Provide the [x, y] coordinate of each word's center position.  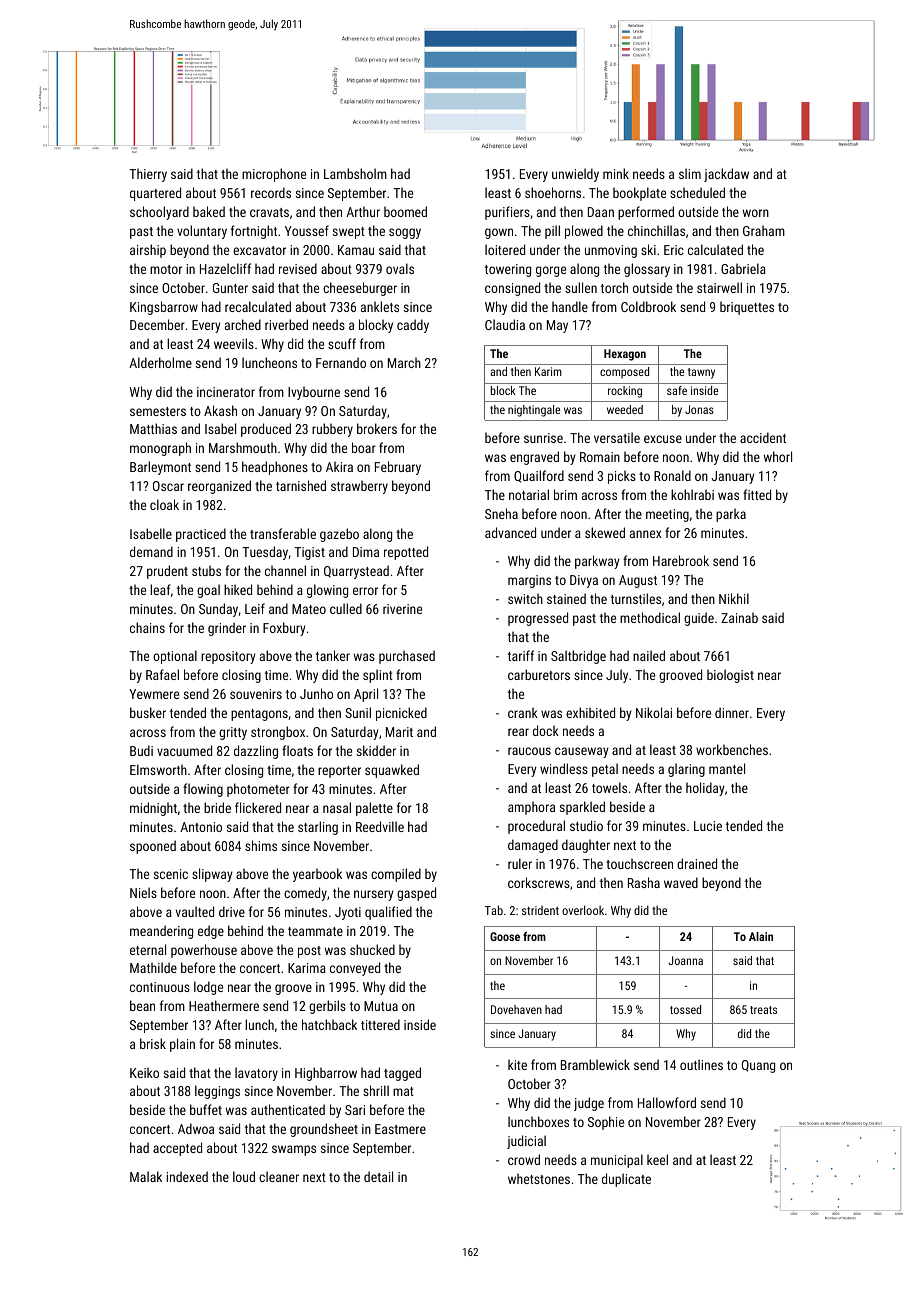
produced [266, 430]
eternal [148, 949]
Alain [761, 936]
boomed [405, 211]
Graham [764, 230]
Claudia [505, 324]
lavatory [256, 1074]
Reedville [380, 826]
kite [517, 1064]
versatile [617, 437]
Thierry [148, 175]
